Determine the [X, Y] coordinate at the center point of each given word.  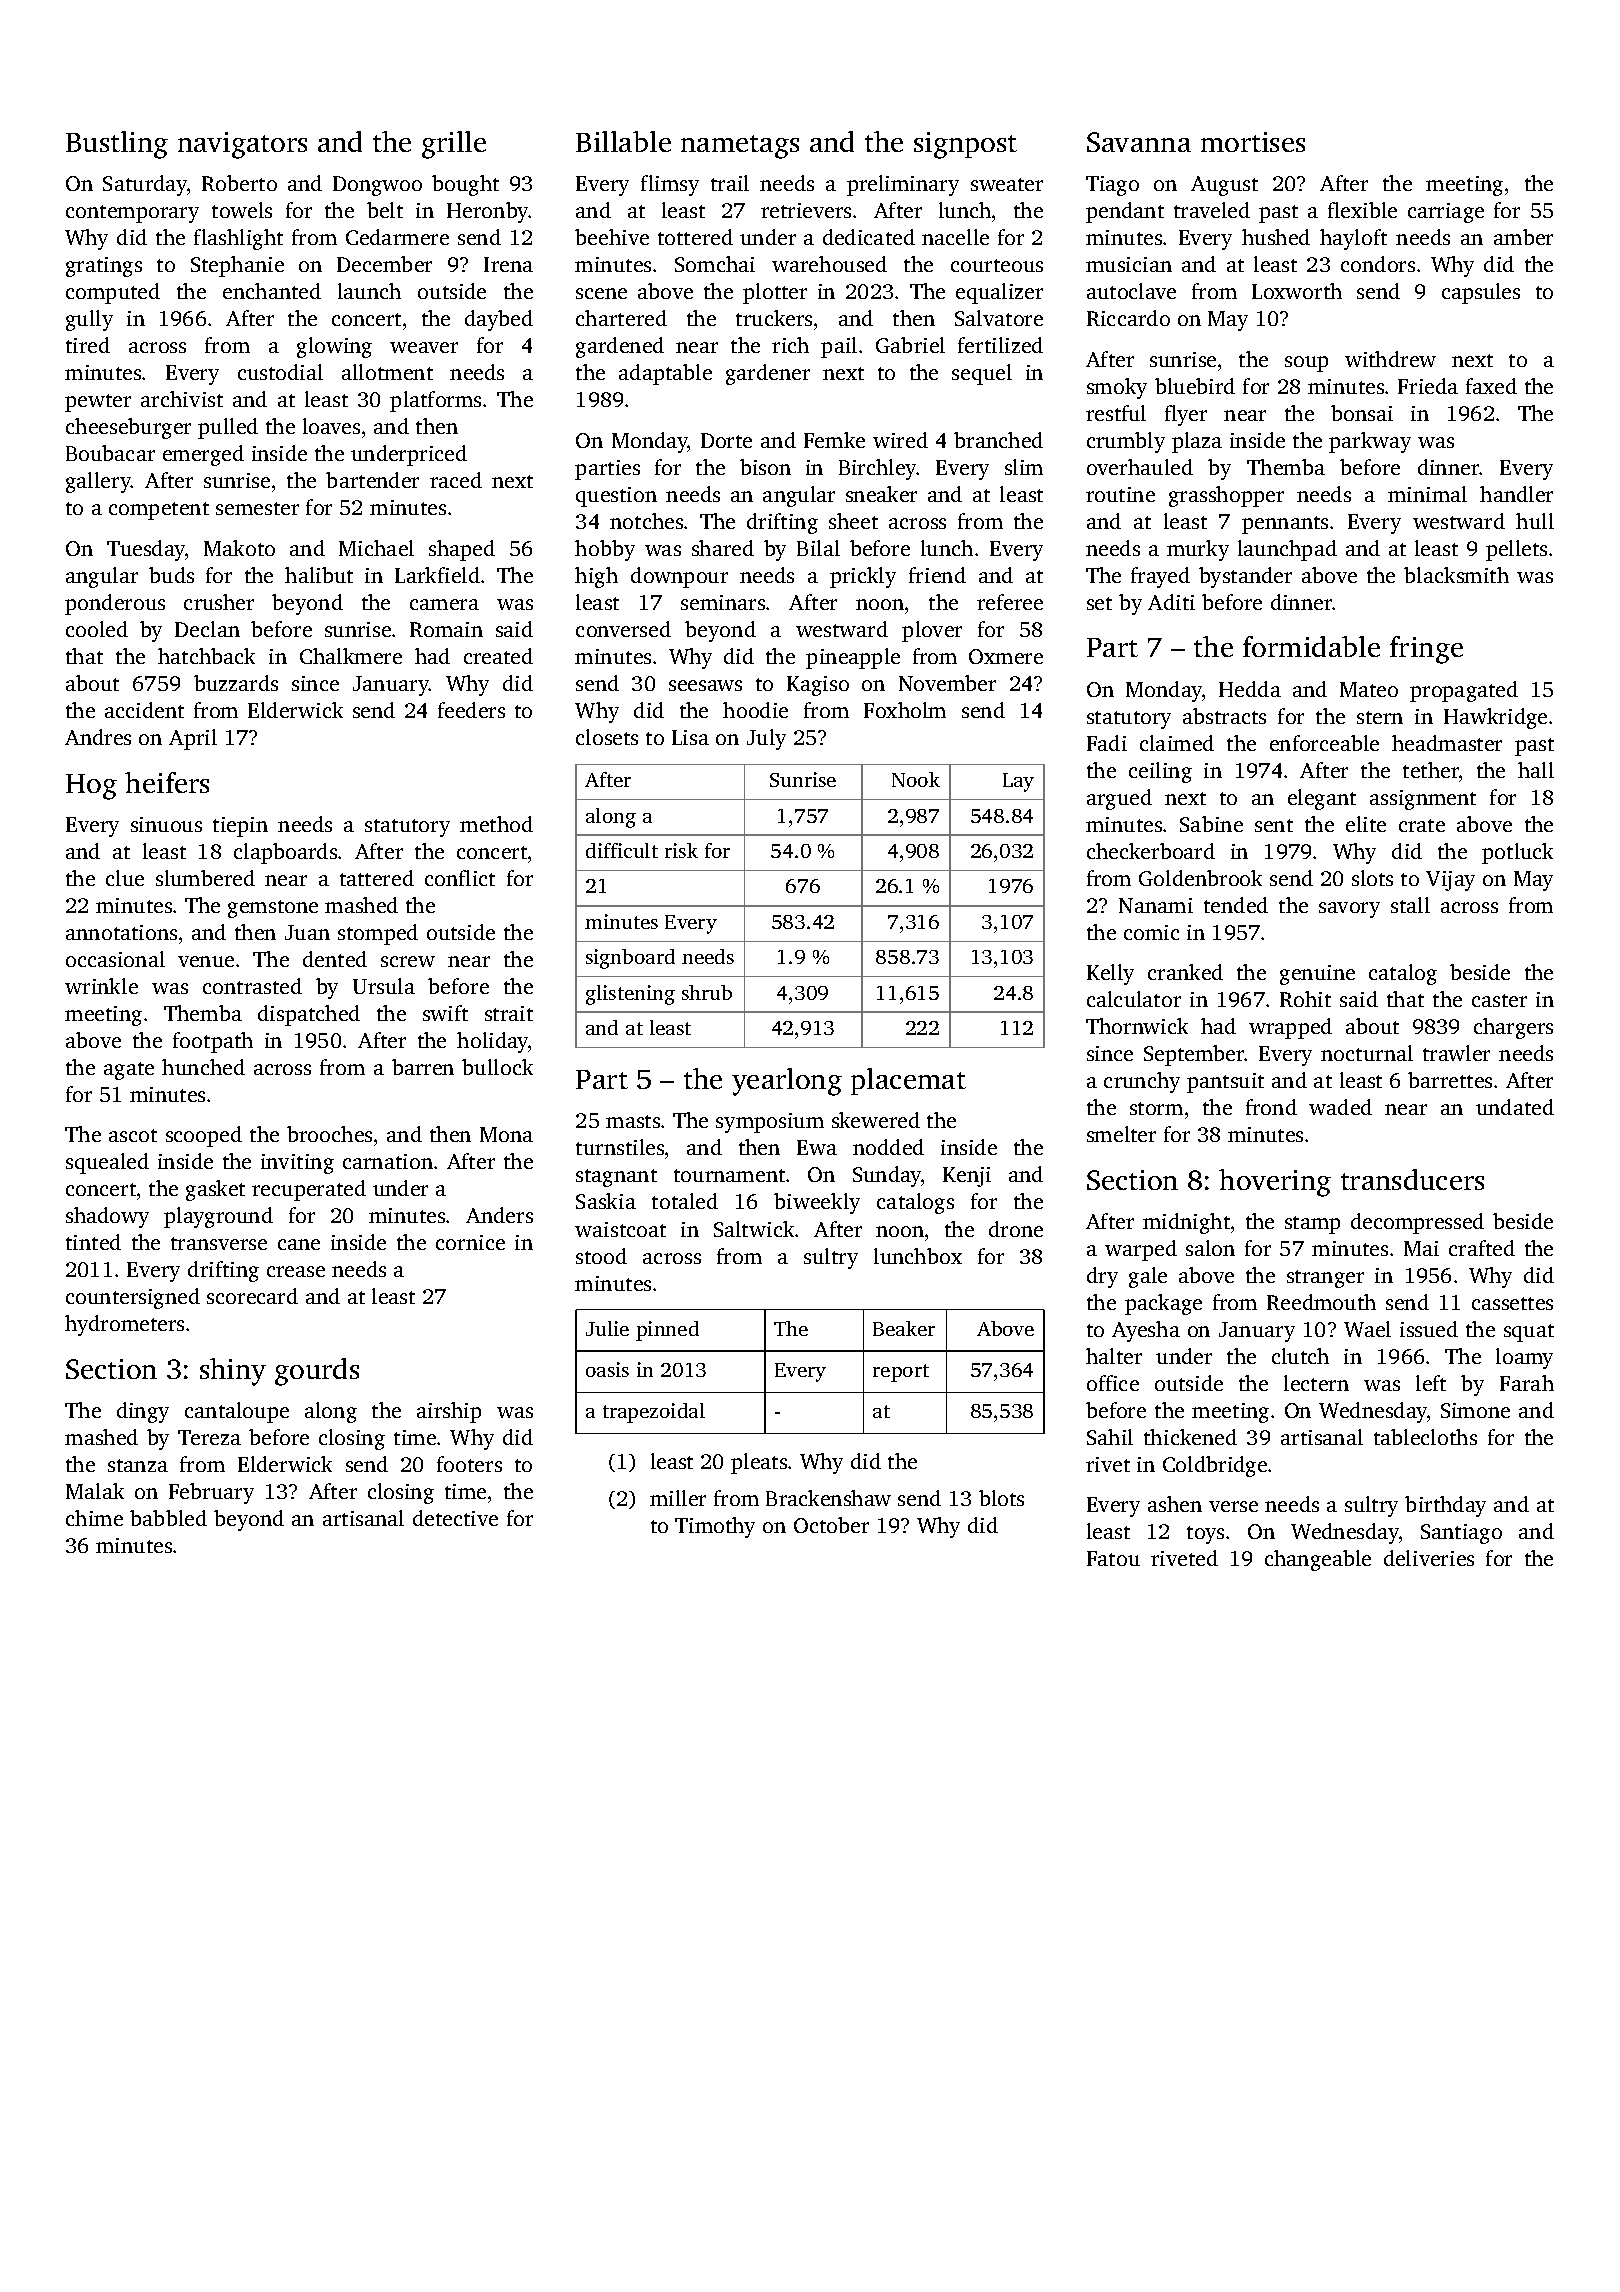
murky [1198, 550]
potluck [1517, 853]
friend [937, 575]
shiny [233, 1372]
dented [335, 959]
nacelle [955, 237]
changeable [1318, 1560]
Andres [98, 737]
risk [681, 850]
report [901, 1373]
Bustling [117, 145]
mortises [1253, 142]
